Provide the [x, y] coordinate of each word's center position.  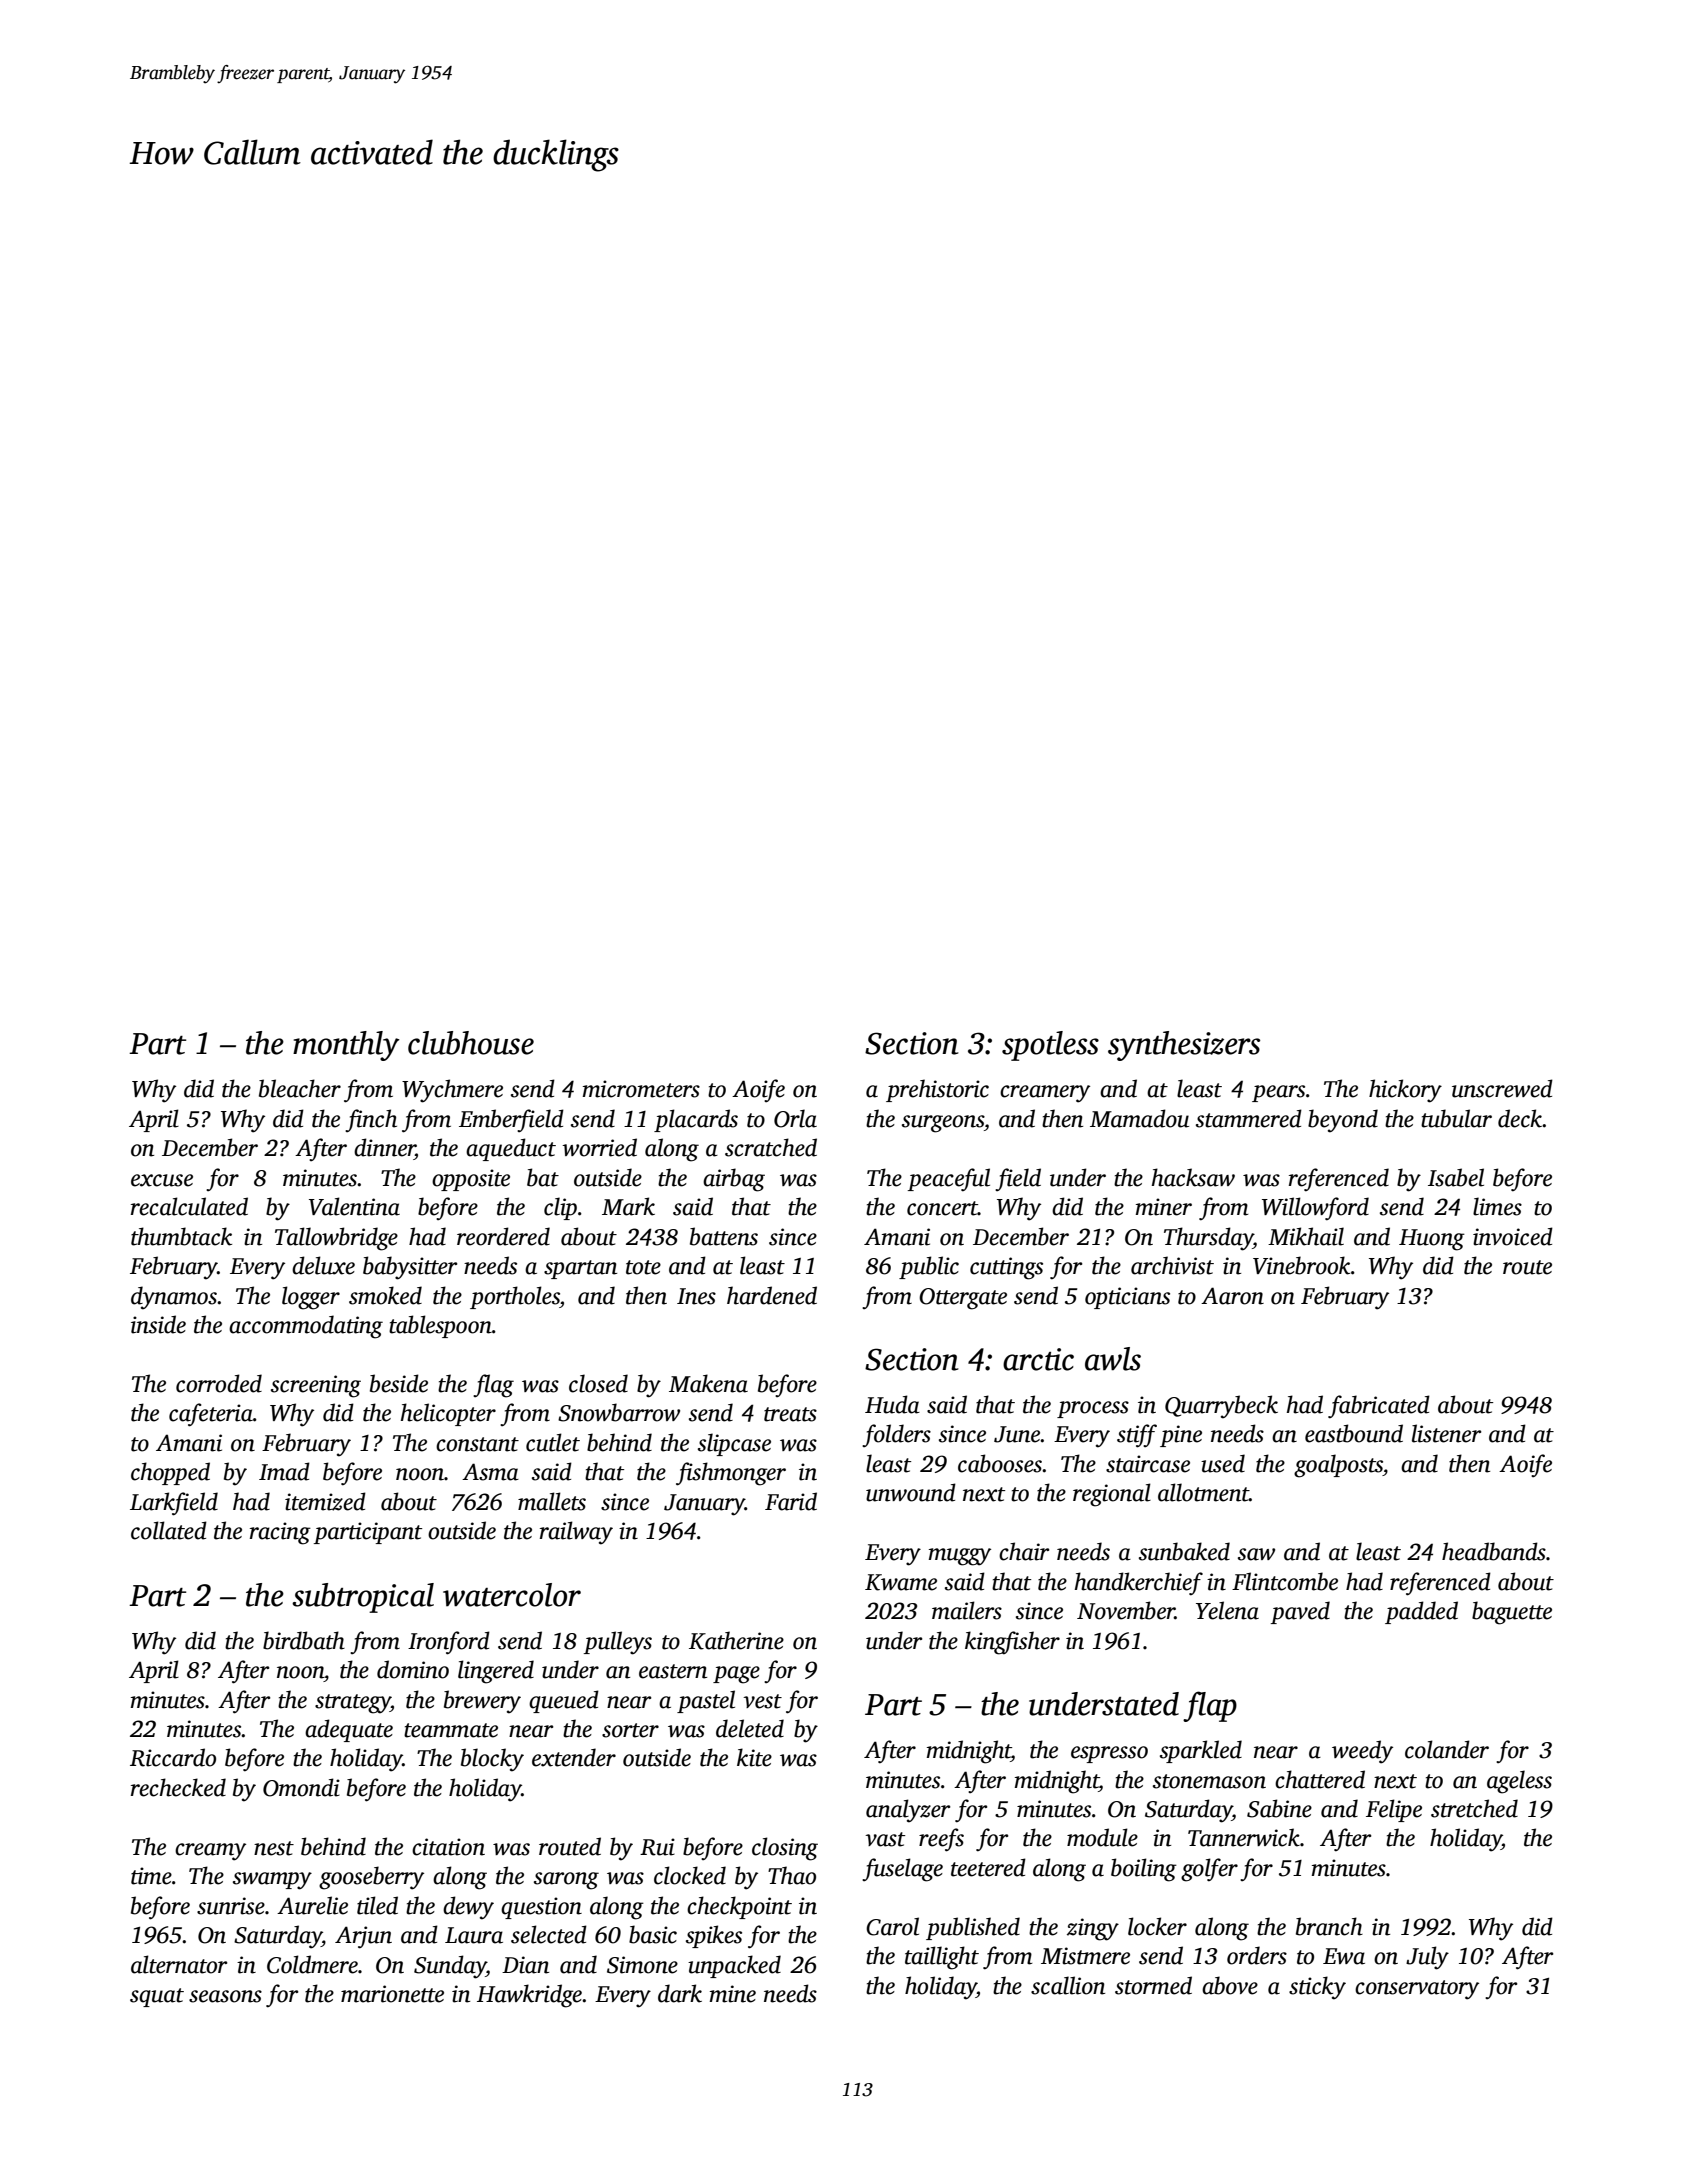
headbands [1494, 1551]
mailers [967, 1610]
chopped [170, 1473]
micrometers [641, 1089]
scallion [1068, 1985]
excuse [162, 1180]
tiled [377, 1905]
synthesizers [1184, 1046]
